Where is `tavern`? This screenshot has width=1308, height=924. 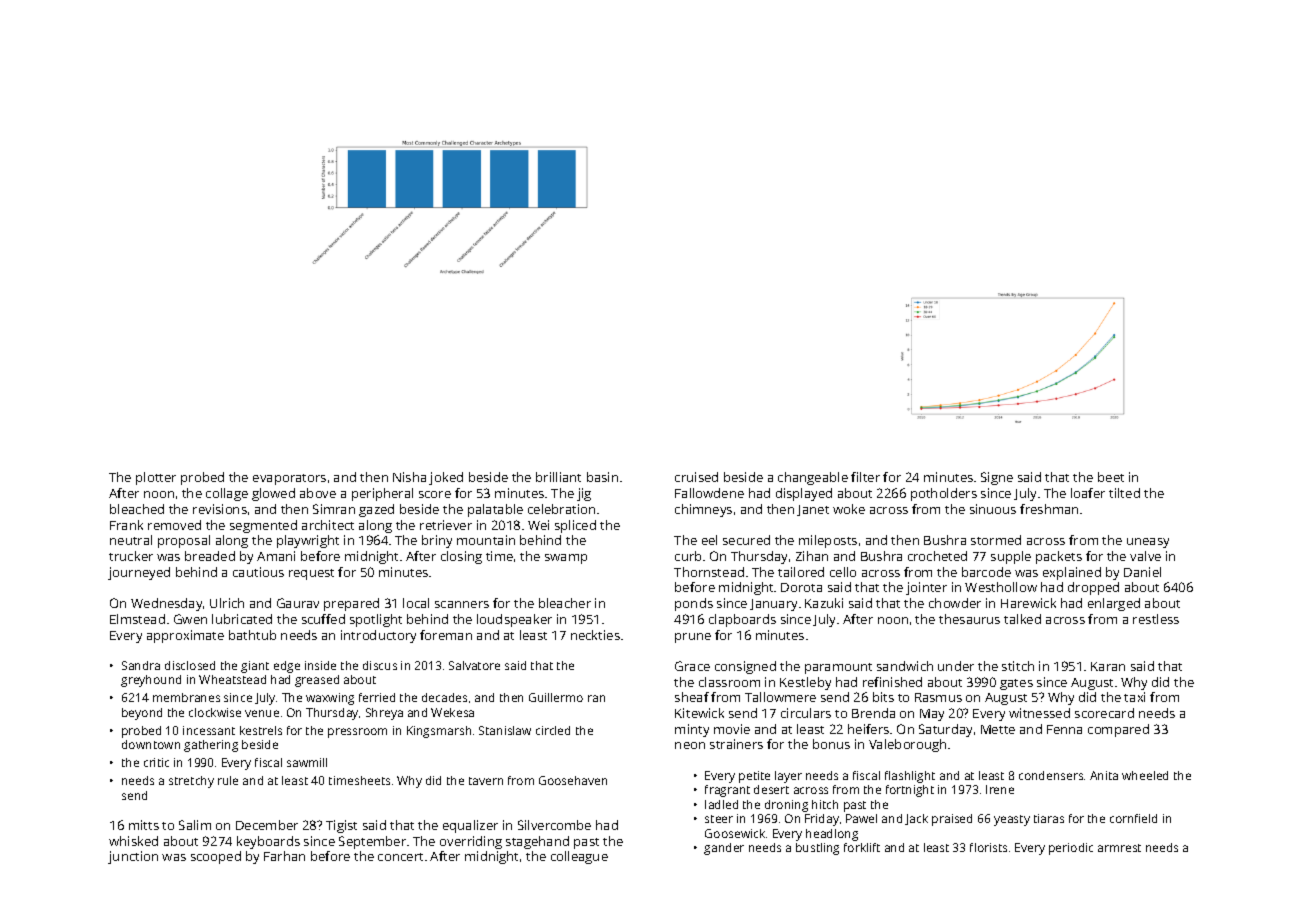 tavern is located at coordinates (486, 781).
